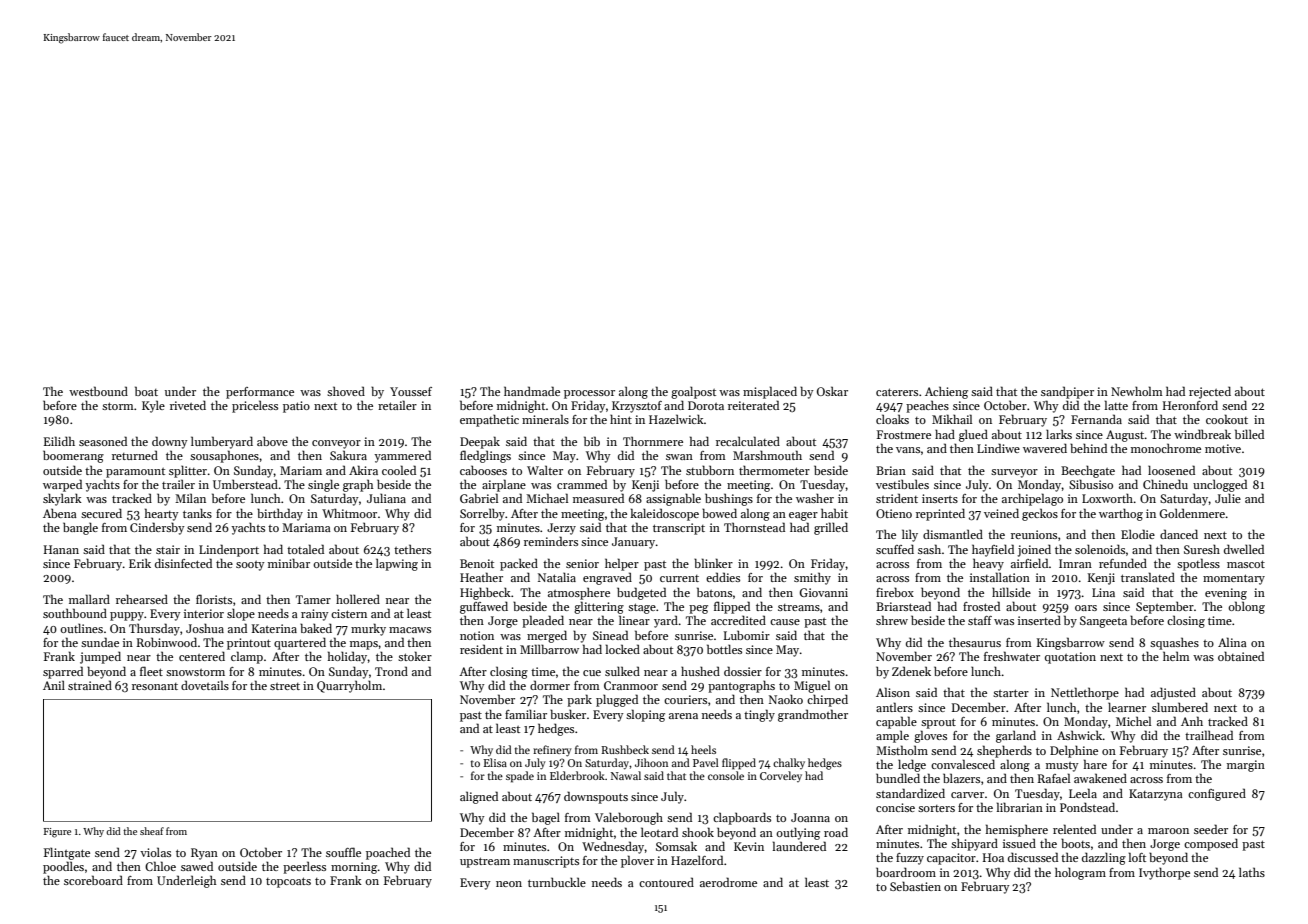 The height and width of the screenshot is (924, 1308). What do you see at coordinates (946, 392) in the screenshot?
I see `Achieng` at bounding box center [946, 392].
